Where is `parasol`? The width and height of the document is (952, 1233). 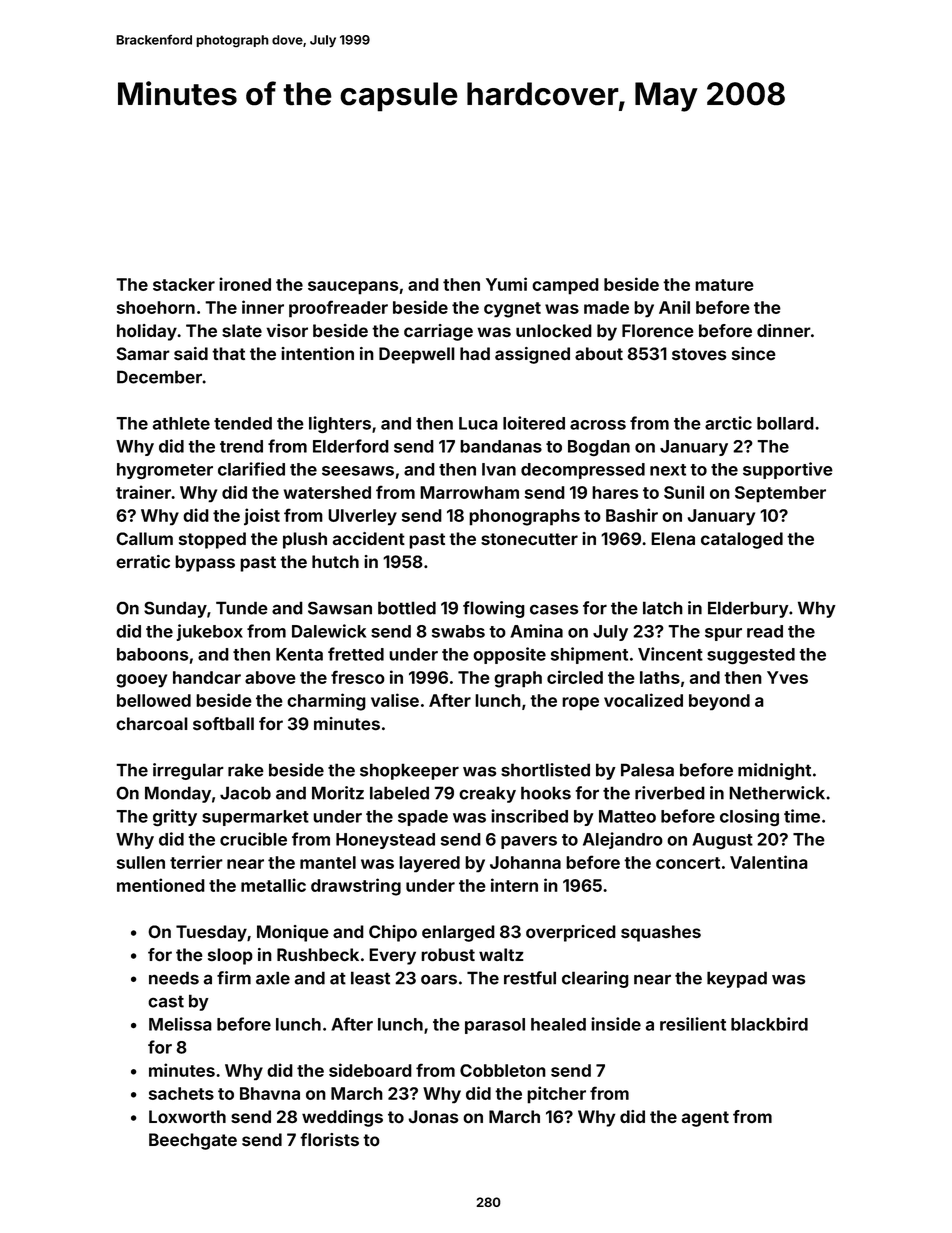
parasol is located at coordinates (495, 1026).
